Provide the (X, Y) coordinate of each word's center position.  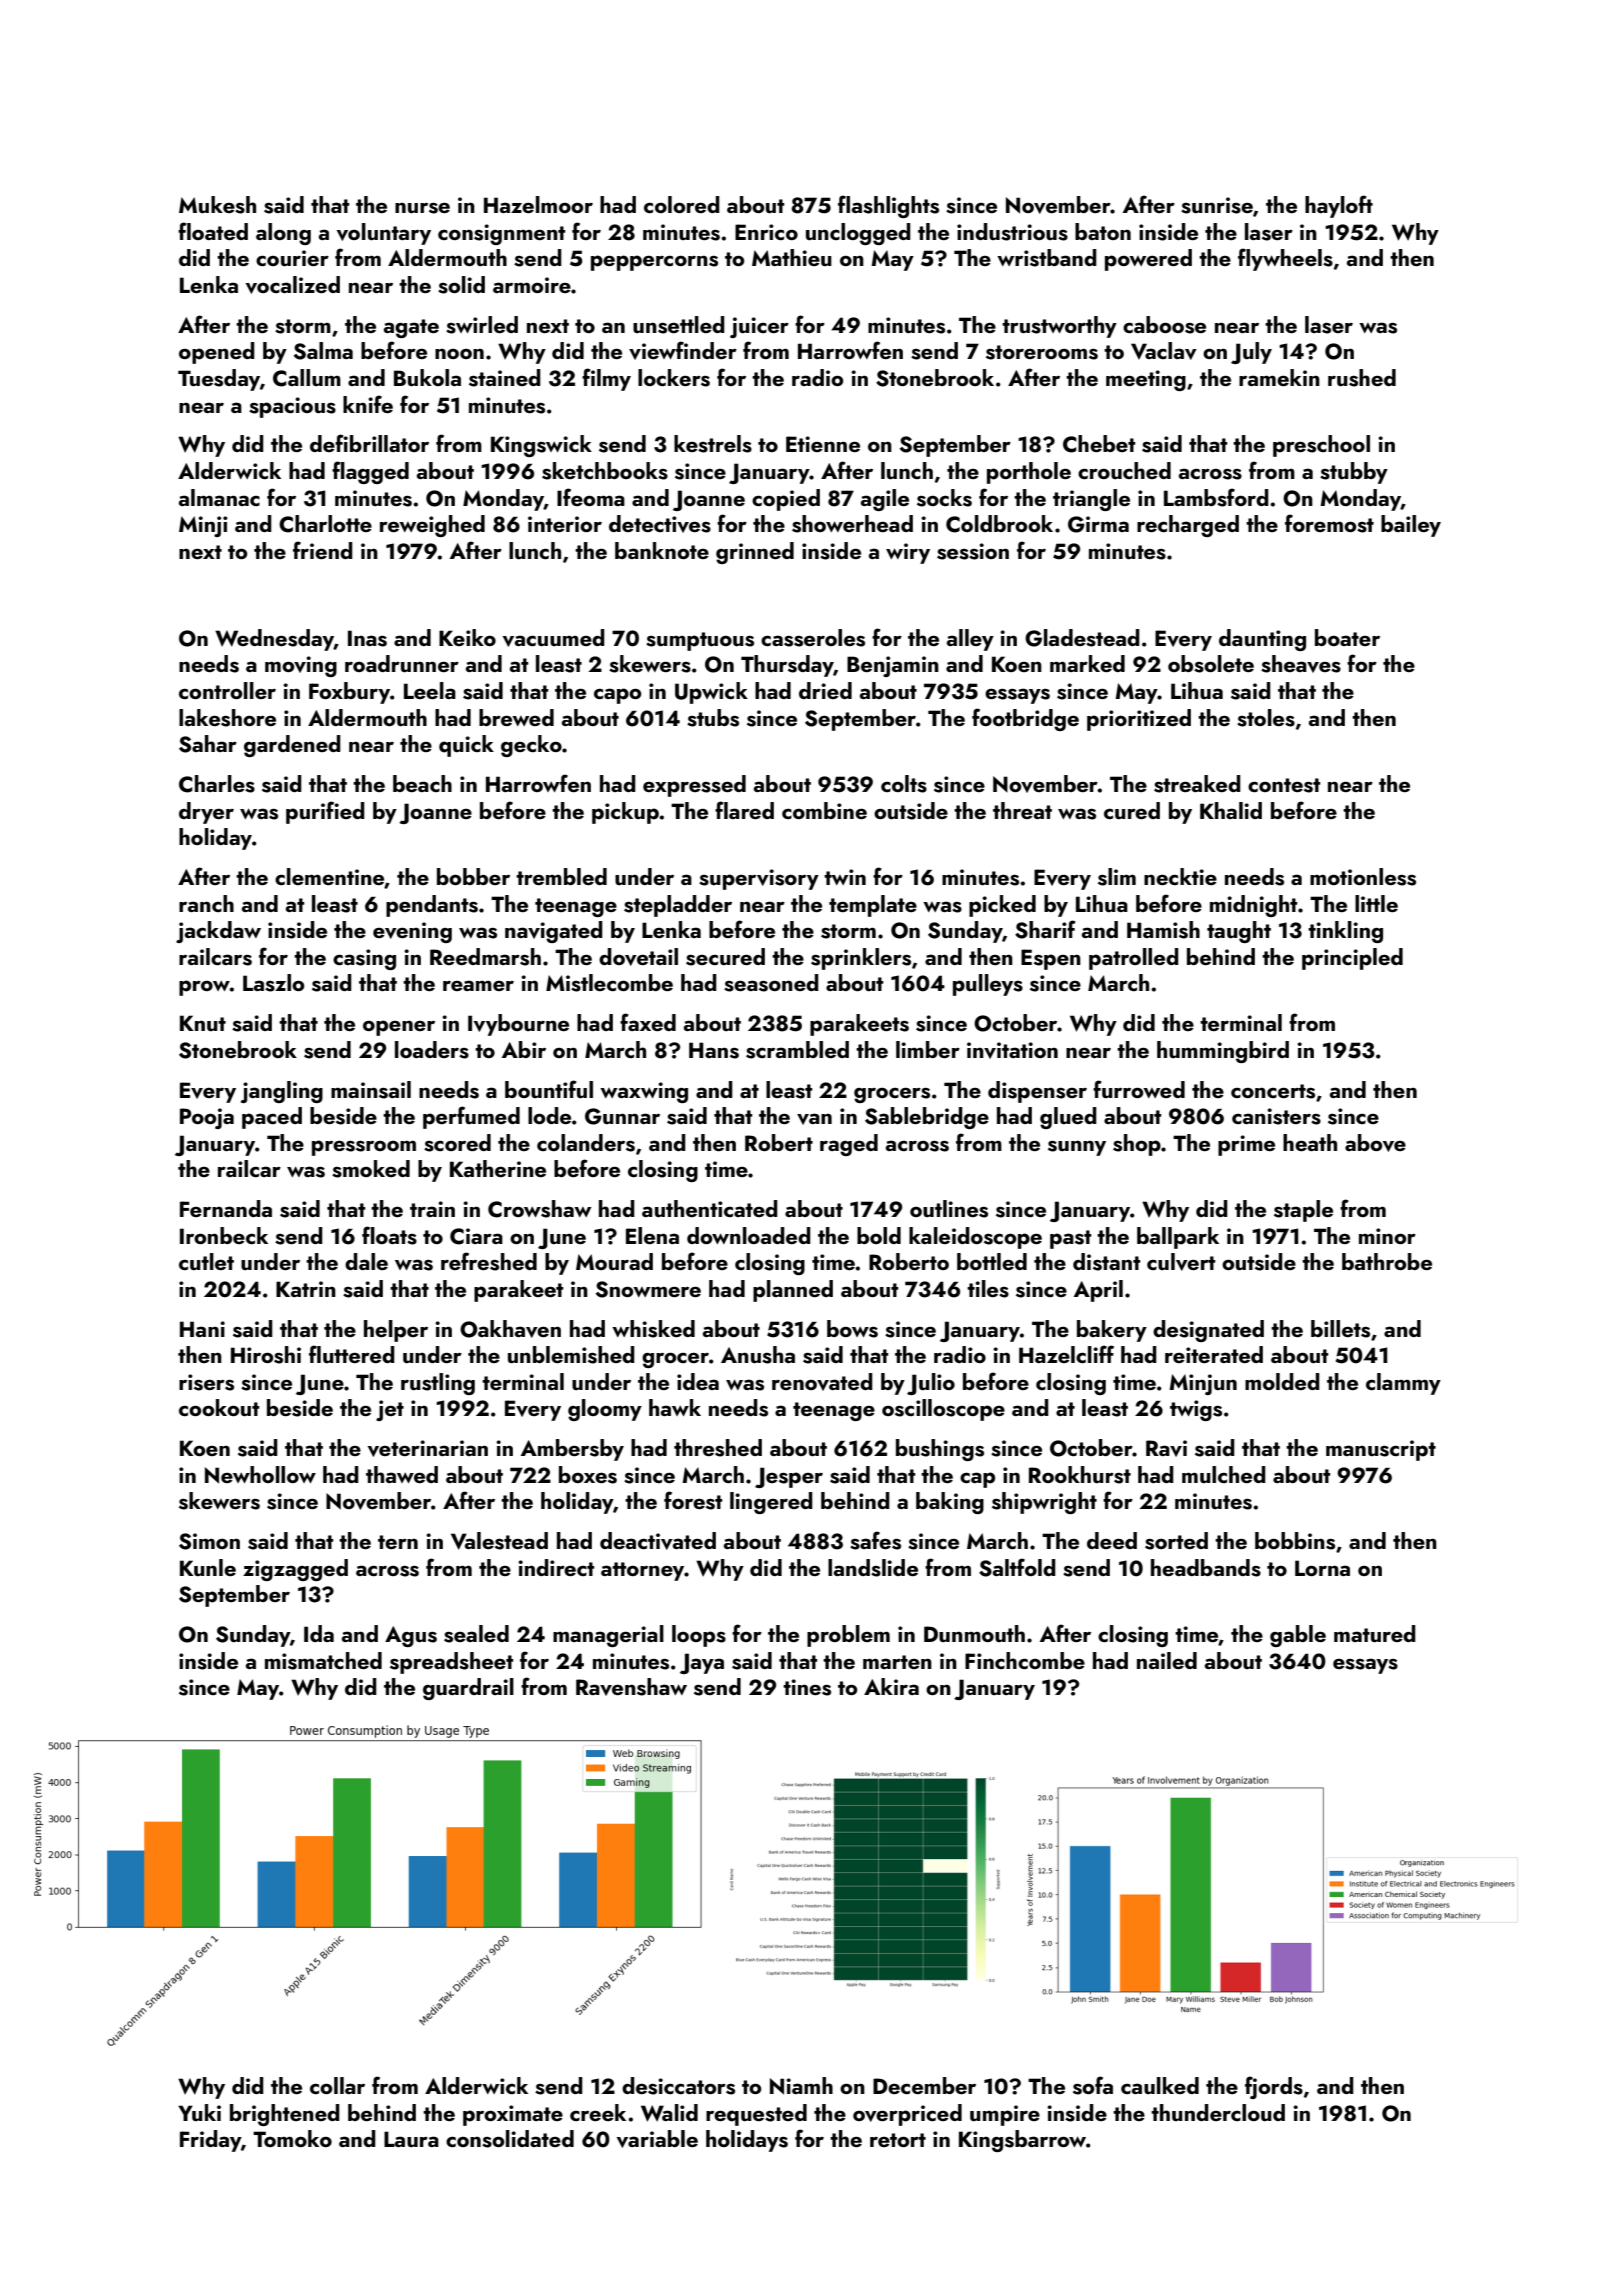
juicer (759, 327)
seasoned (771, 983)
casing (364, 959)
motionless (1363, 877)
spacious (292, 407)
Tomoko (292, 2138)
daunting (1262, 640)
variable (657, 2139)
